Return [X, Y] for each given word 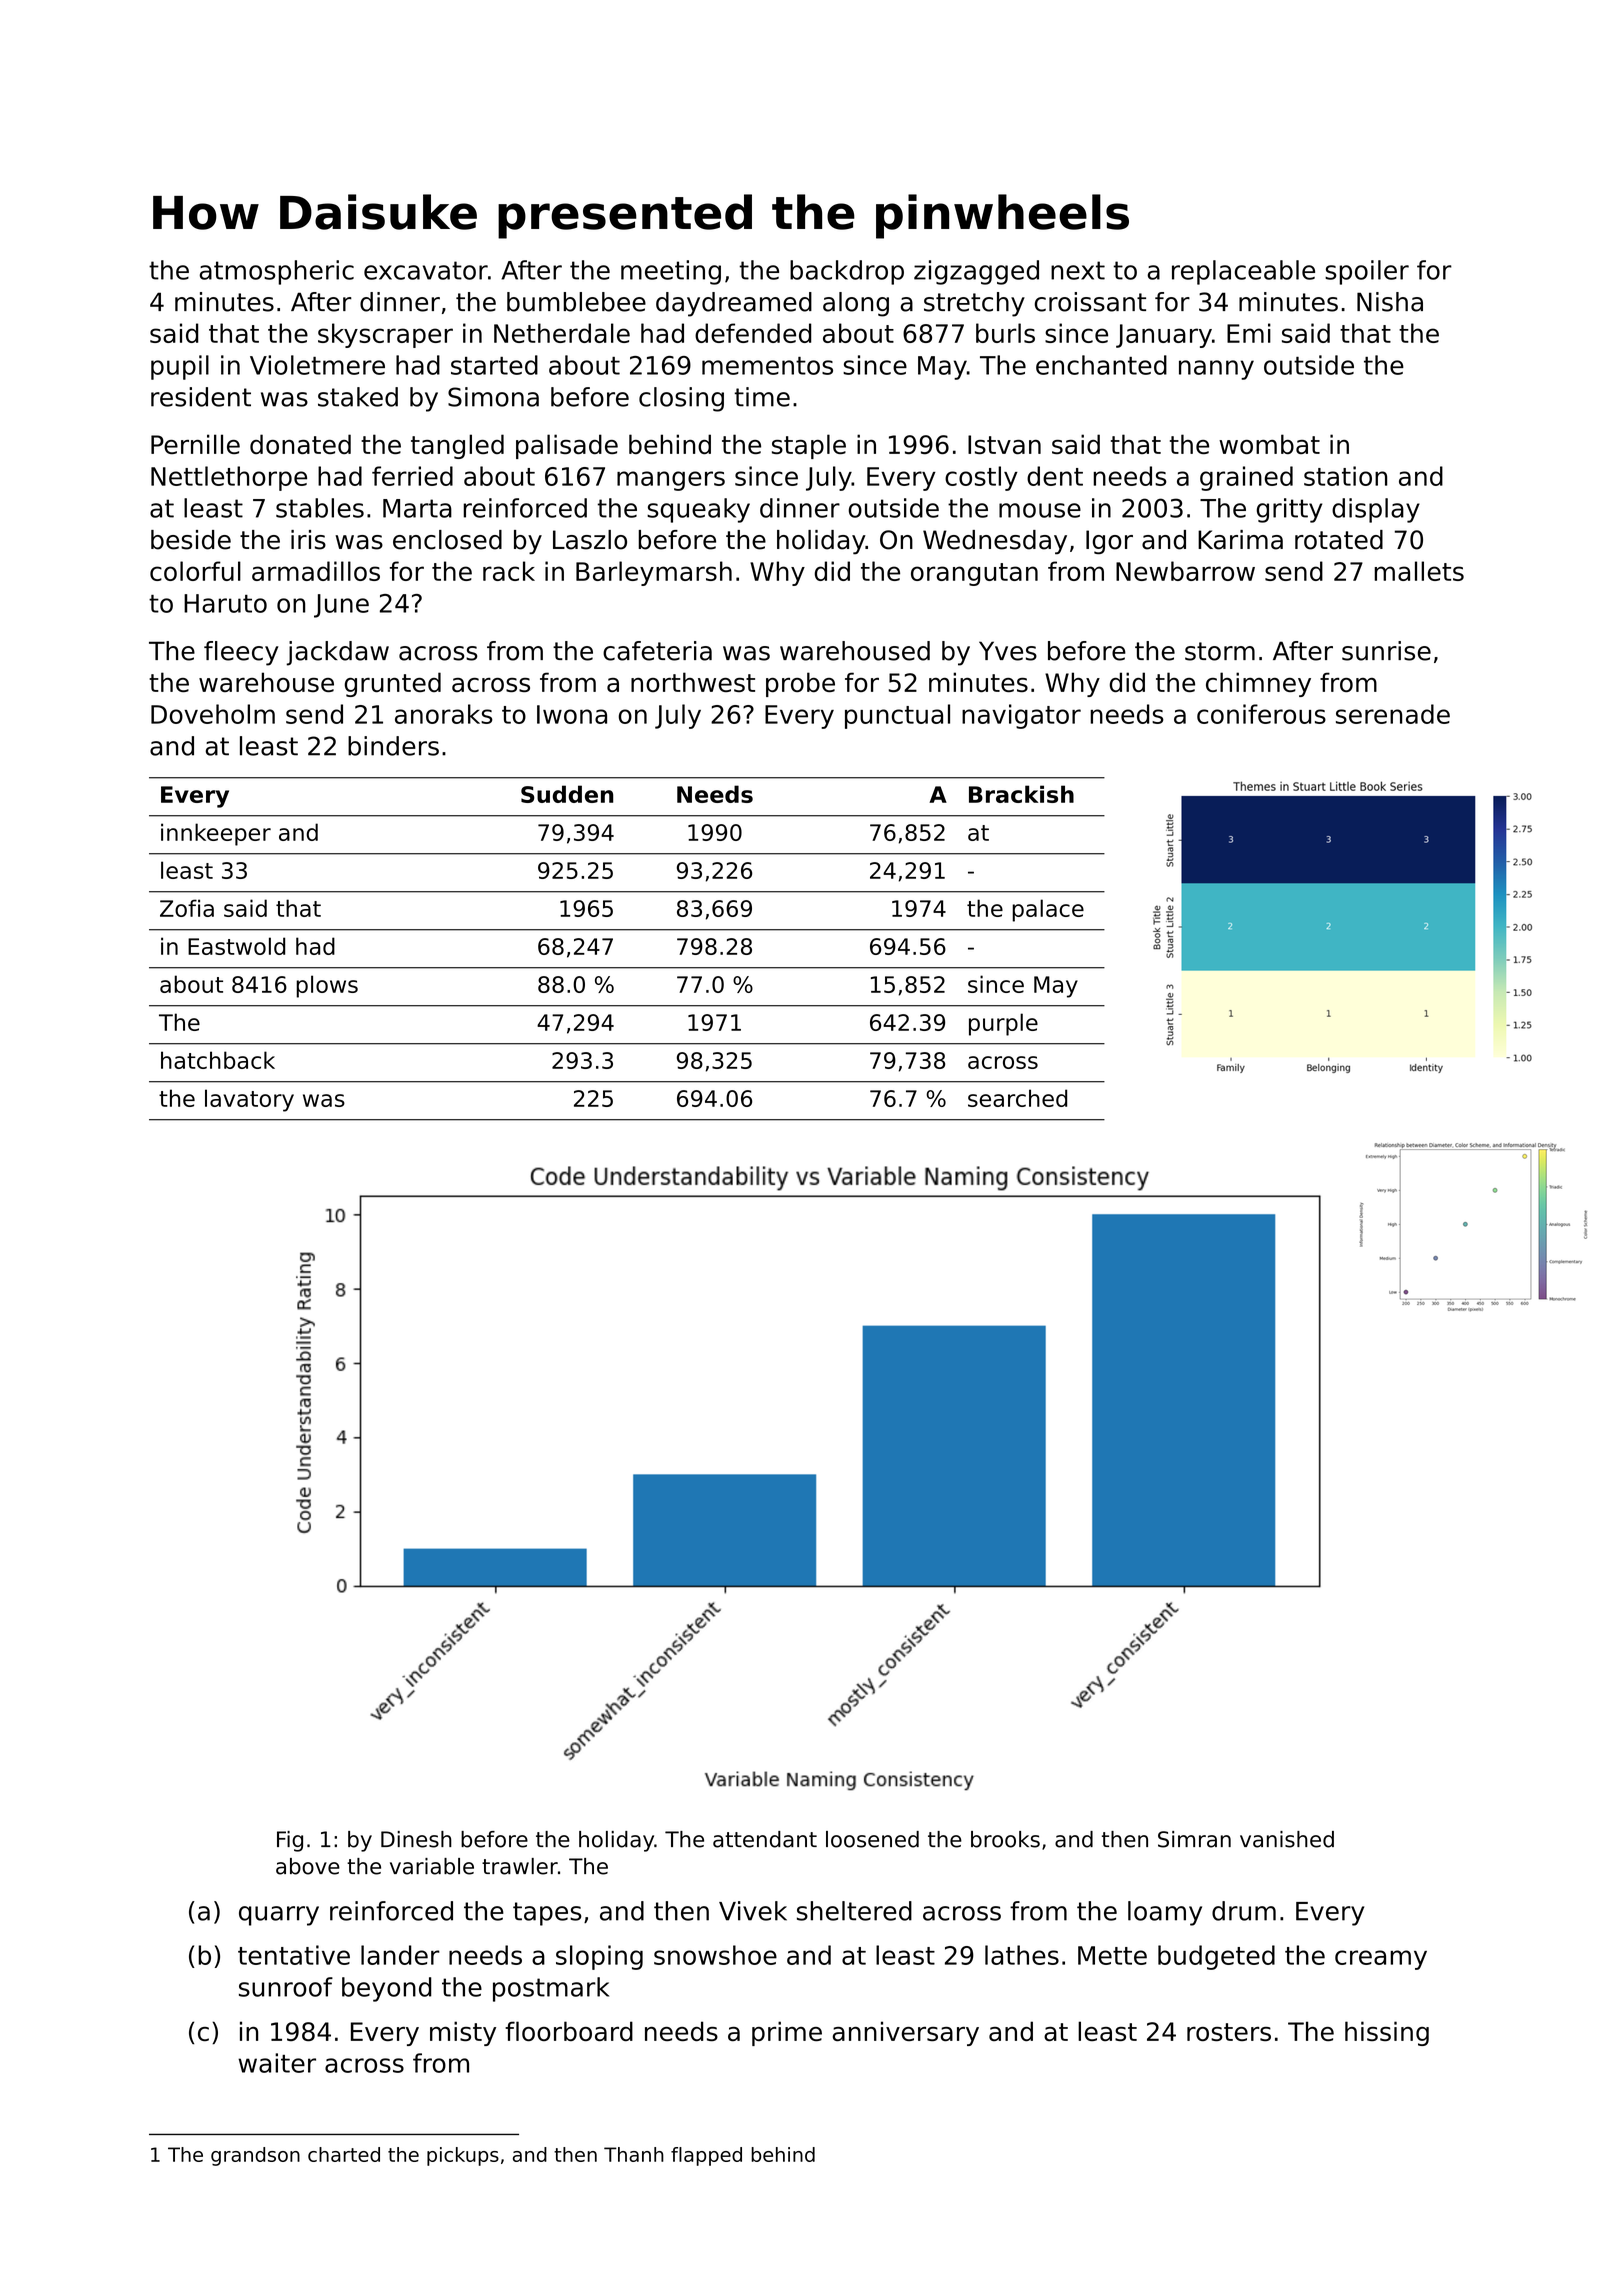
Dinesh [416, 1839]
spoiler [1367, 272]
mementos [767, 366]
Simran [1194, 1839]
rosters [1229, 2032]
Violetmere [317, 365]
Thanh [634, 2154]
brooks [1005, 1839]
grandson [255, 2156]
